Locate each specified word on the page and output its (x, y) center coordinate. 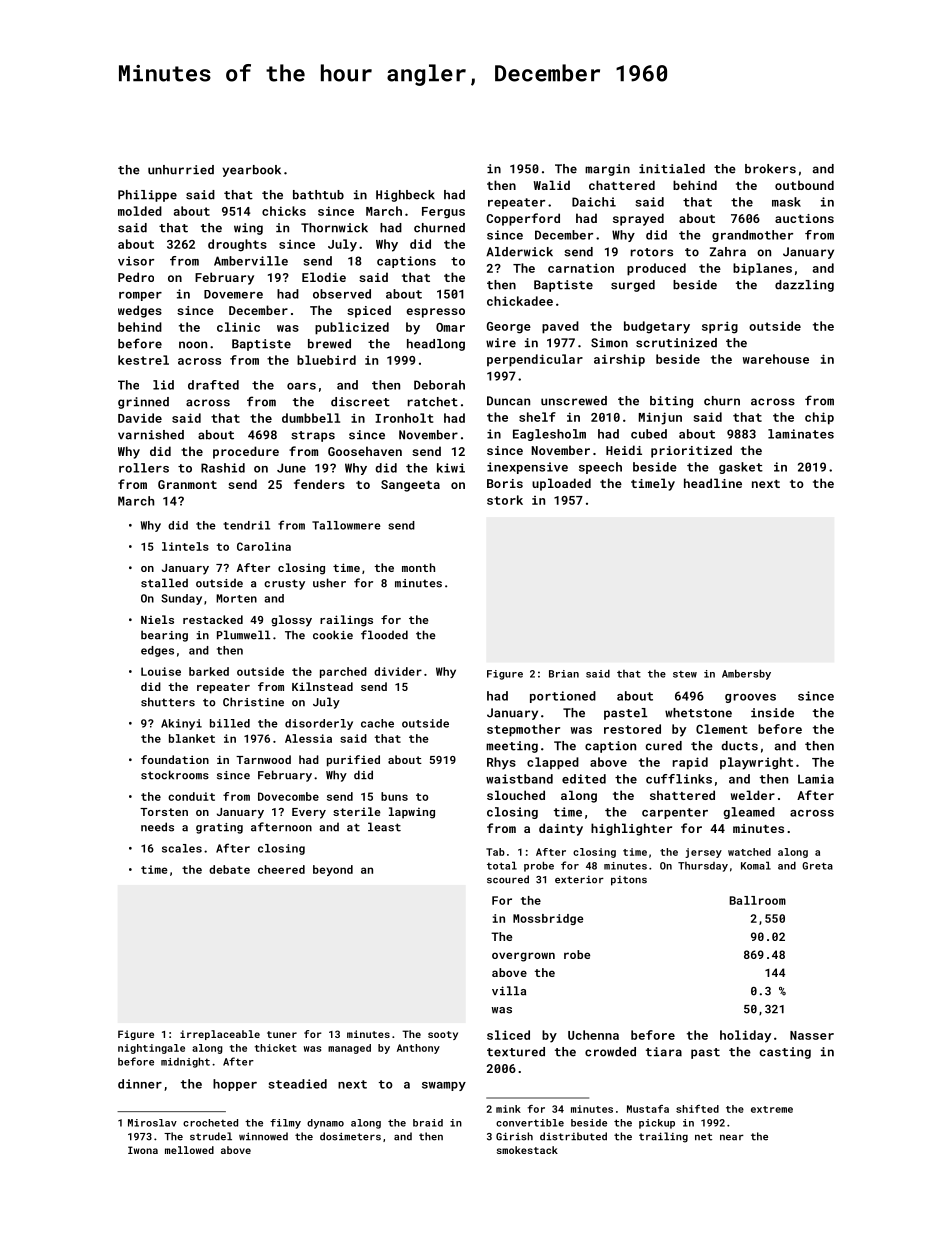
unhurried (181, 170)
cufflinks (679, 779)
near (732, 1137)
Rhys (501, 763)
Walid (552, 185)
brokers (770, 169)
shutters (168, 702)
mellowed (189, 1150)
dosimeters (350, 1136)
